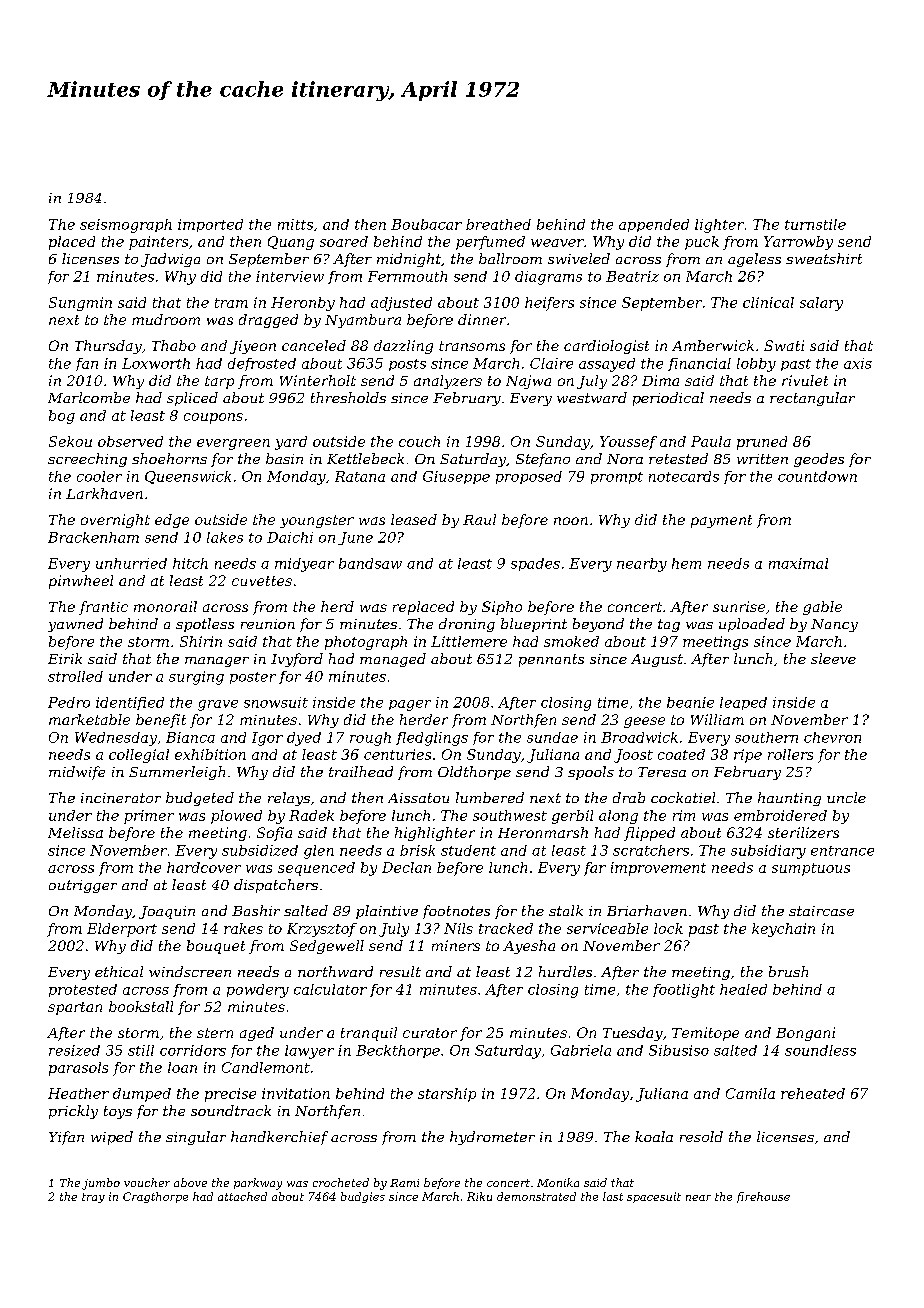  I want to click on Marlcombe, so click(89, 397).
